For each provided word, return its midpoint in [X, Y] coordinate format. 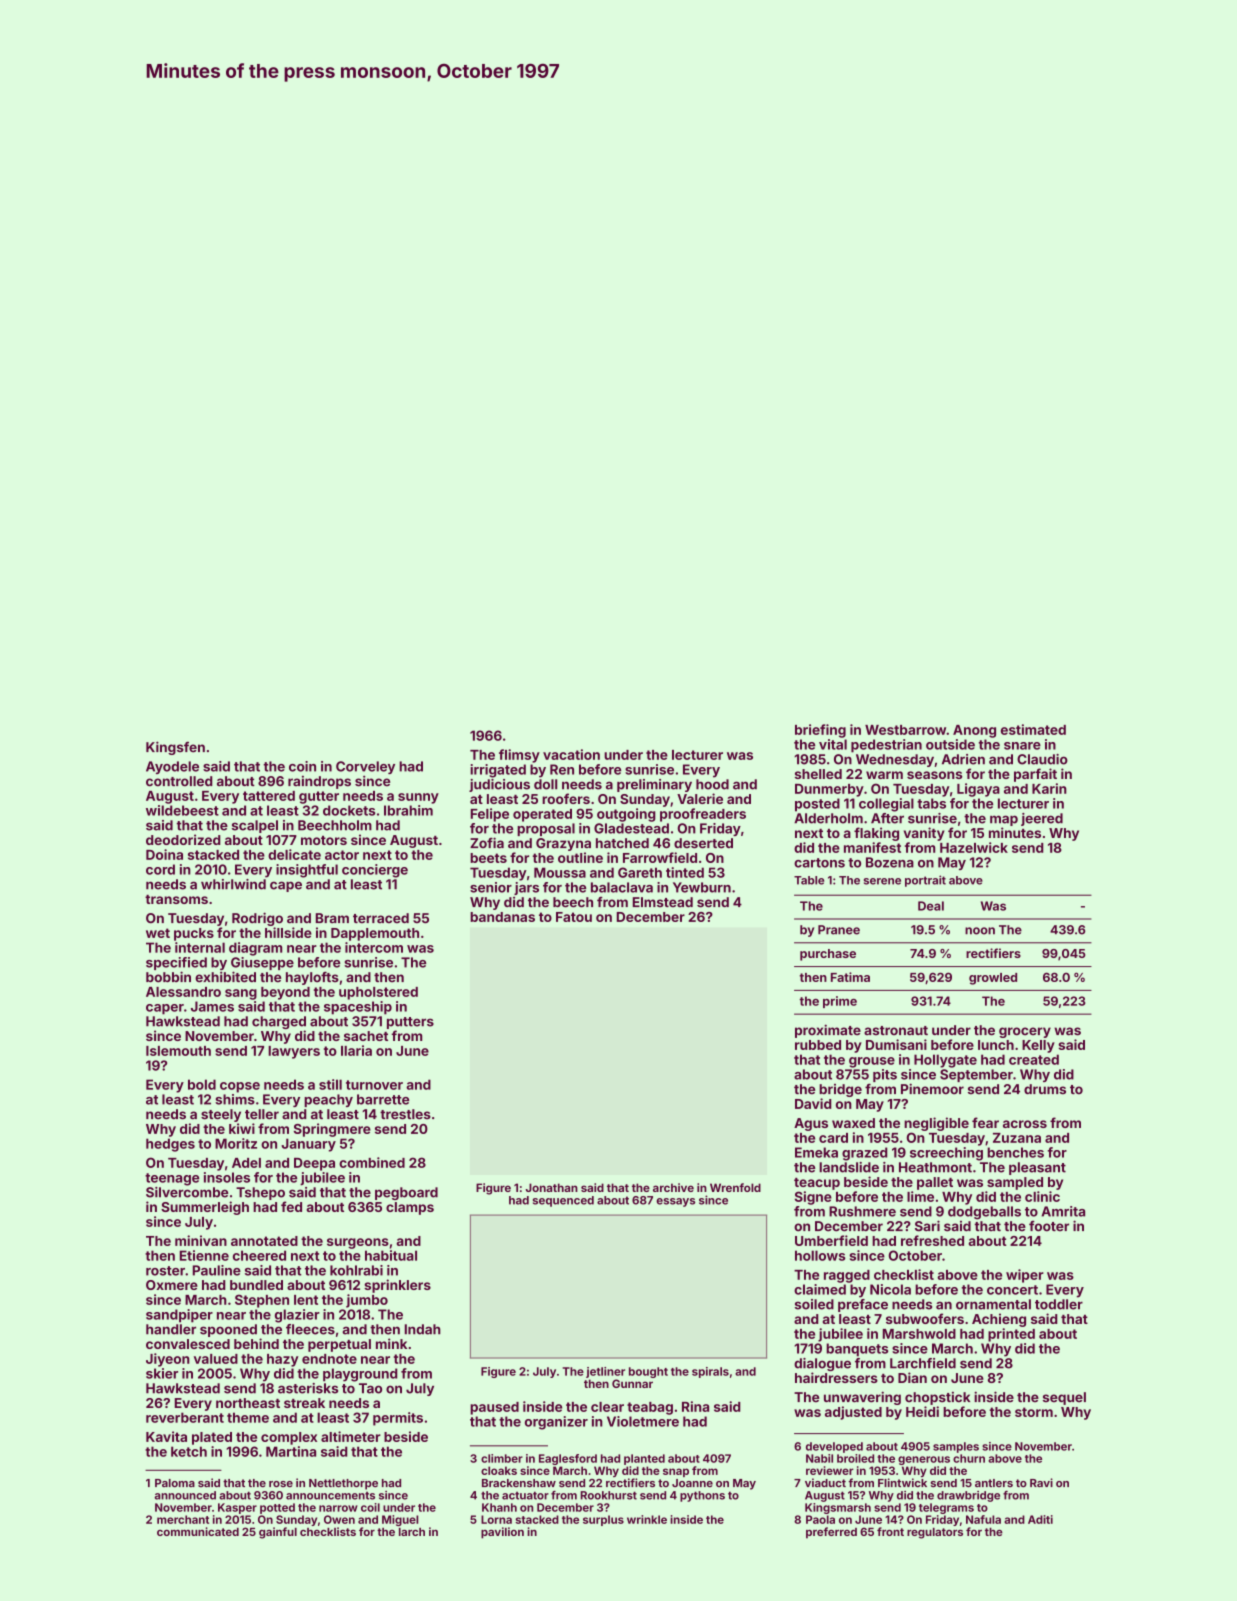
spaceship [358, 1008]
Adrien [963, 759]
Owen [339, 1519]
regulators [935, 1533]
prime [840, 1002]
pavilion [502, 1533]
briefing [820, 731]
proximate [828, 1031]
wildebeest [182, 810]
